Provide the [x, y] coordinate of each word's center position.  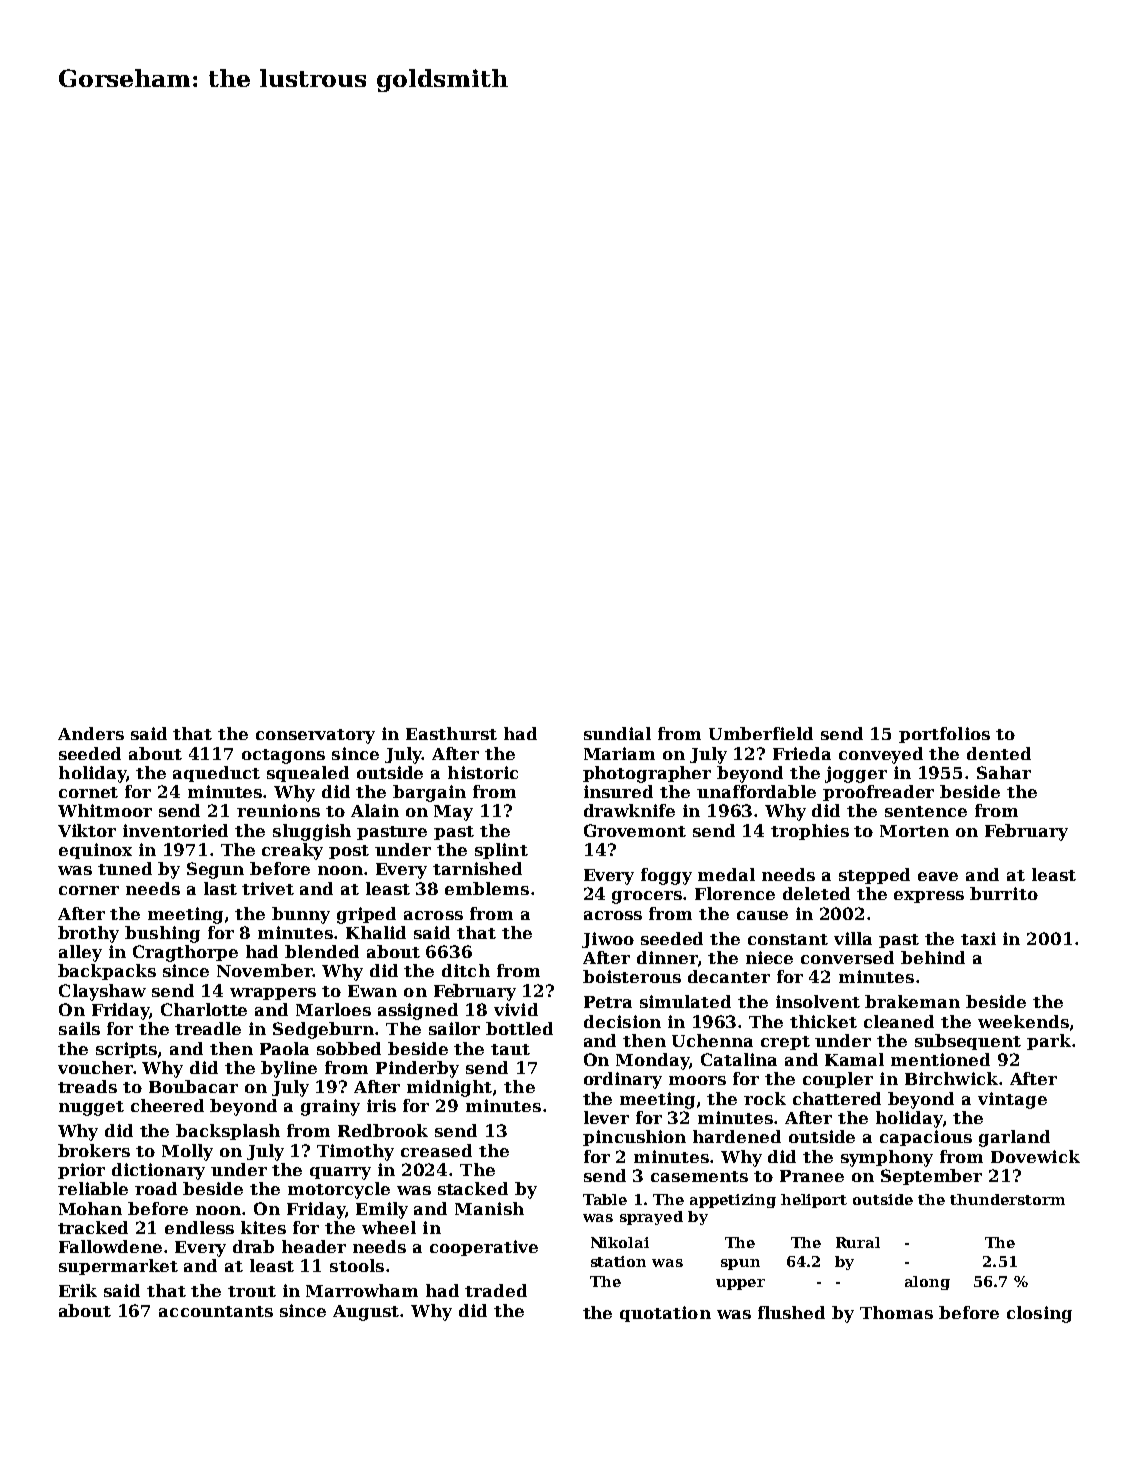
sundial [617, 733]
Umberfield [761, 733]
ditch [466, 970]
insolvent [818, 1001]
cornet [88, 792]
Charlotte [204, 1009]
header [314, 1246]
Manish [489, 1208]
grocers [648, 897]
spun [740, 1264]
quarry [340, 1173]
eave [938, 876]
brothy [88, 934]
